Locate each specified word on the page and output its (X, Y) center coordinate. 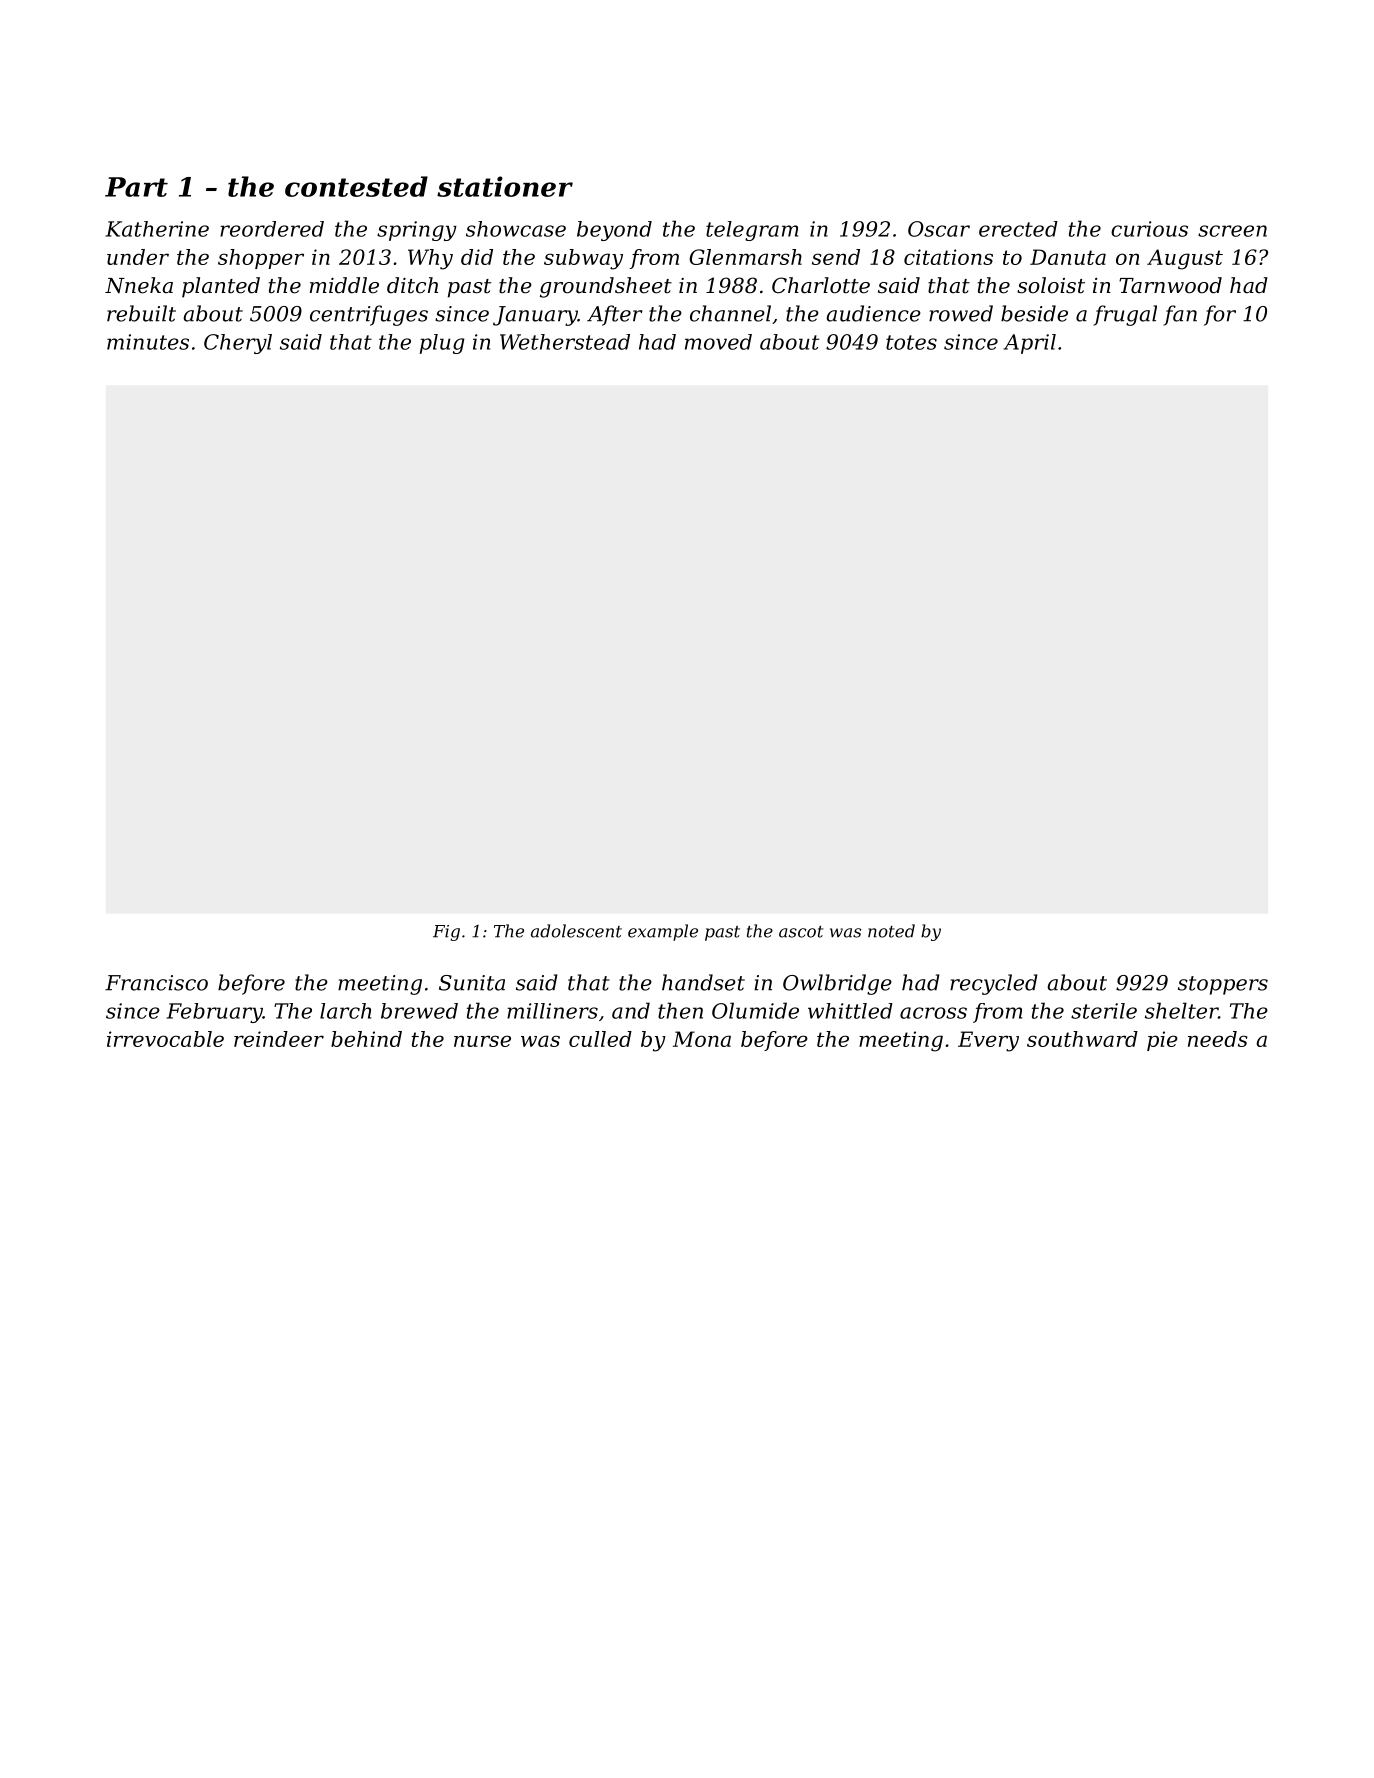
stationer (505, 186)
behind (366, 1039)
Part (136, 187)
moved (718, 342)
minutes (148, 342)
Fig (446, 933)
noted (891, 931)
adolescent (576, 931)
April (1029, 344)
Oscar (939, 229)
